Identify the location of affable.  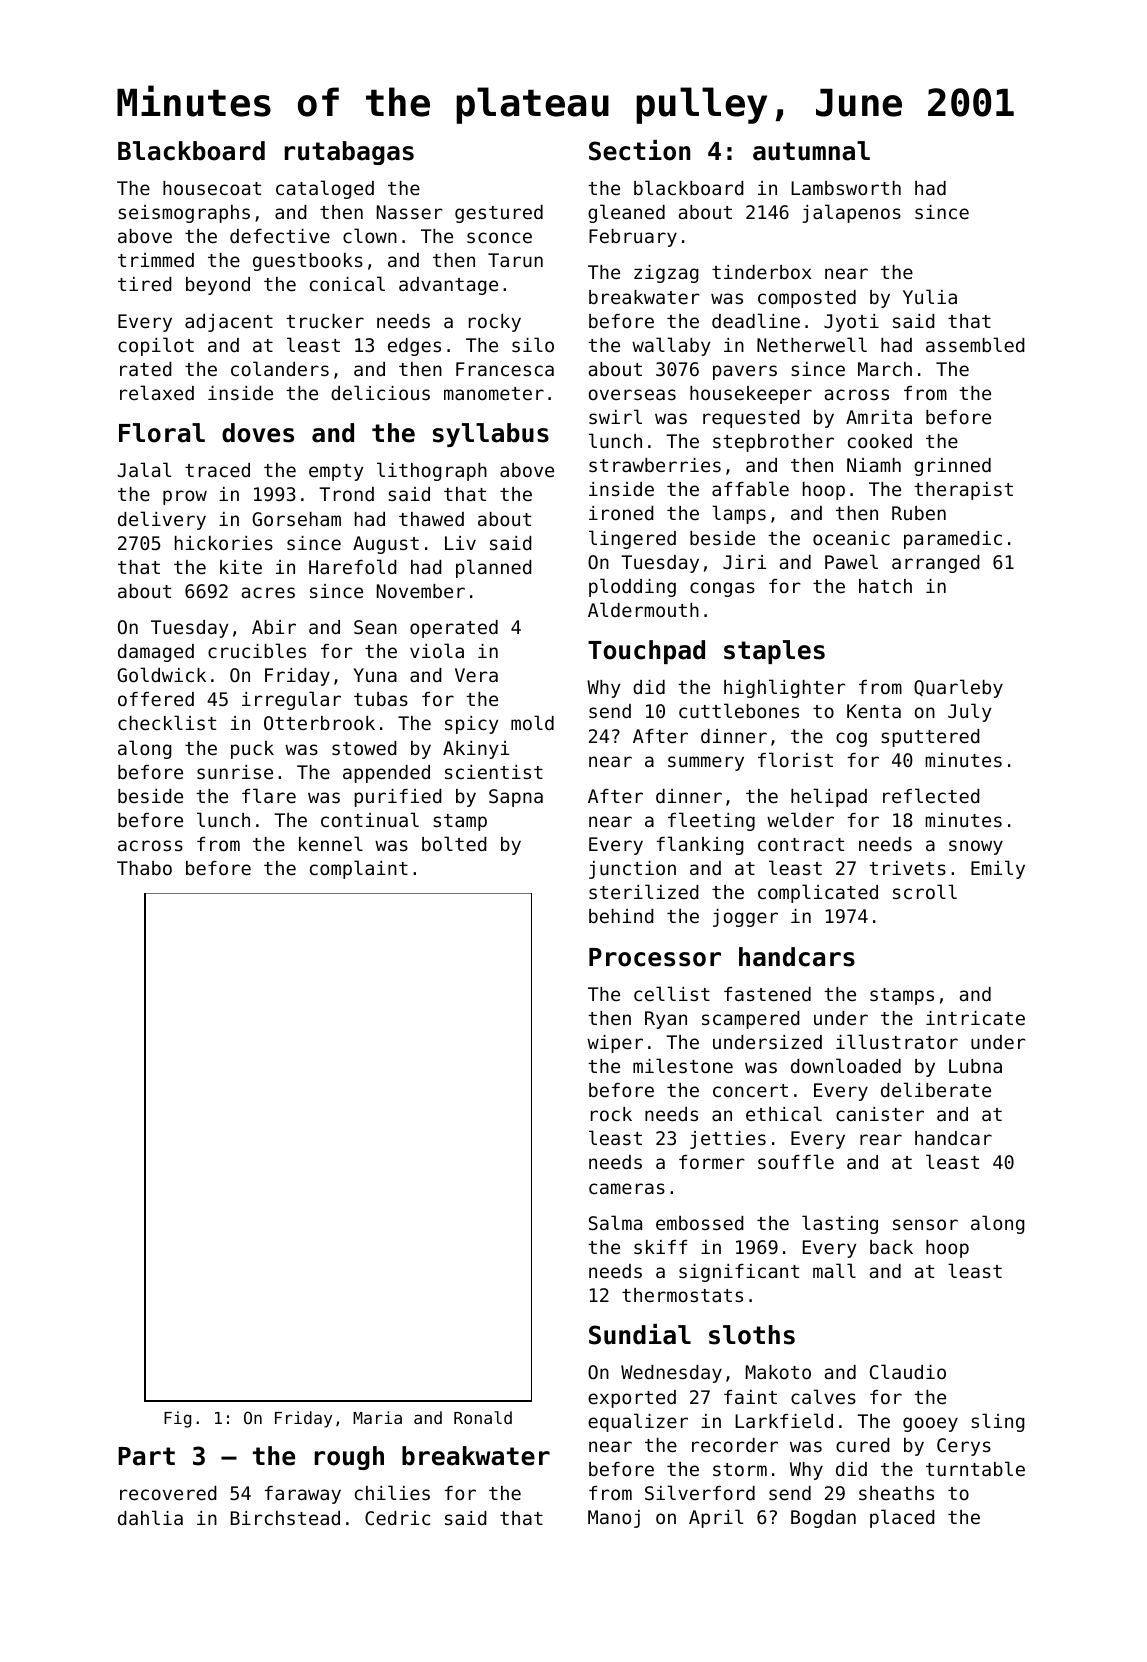
(750, 488).
